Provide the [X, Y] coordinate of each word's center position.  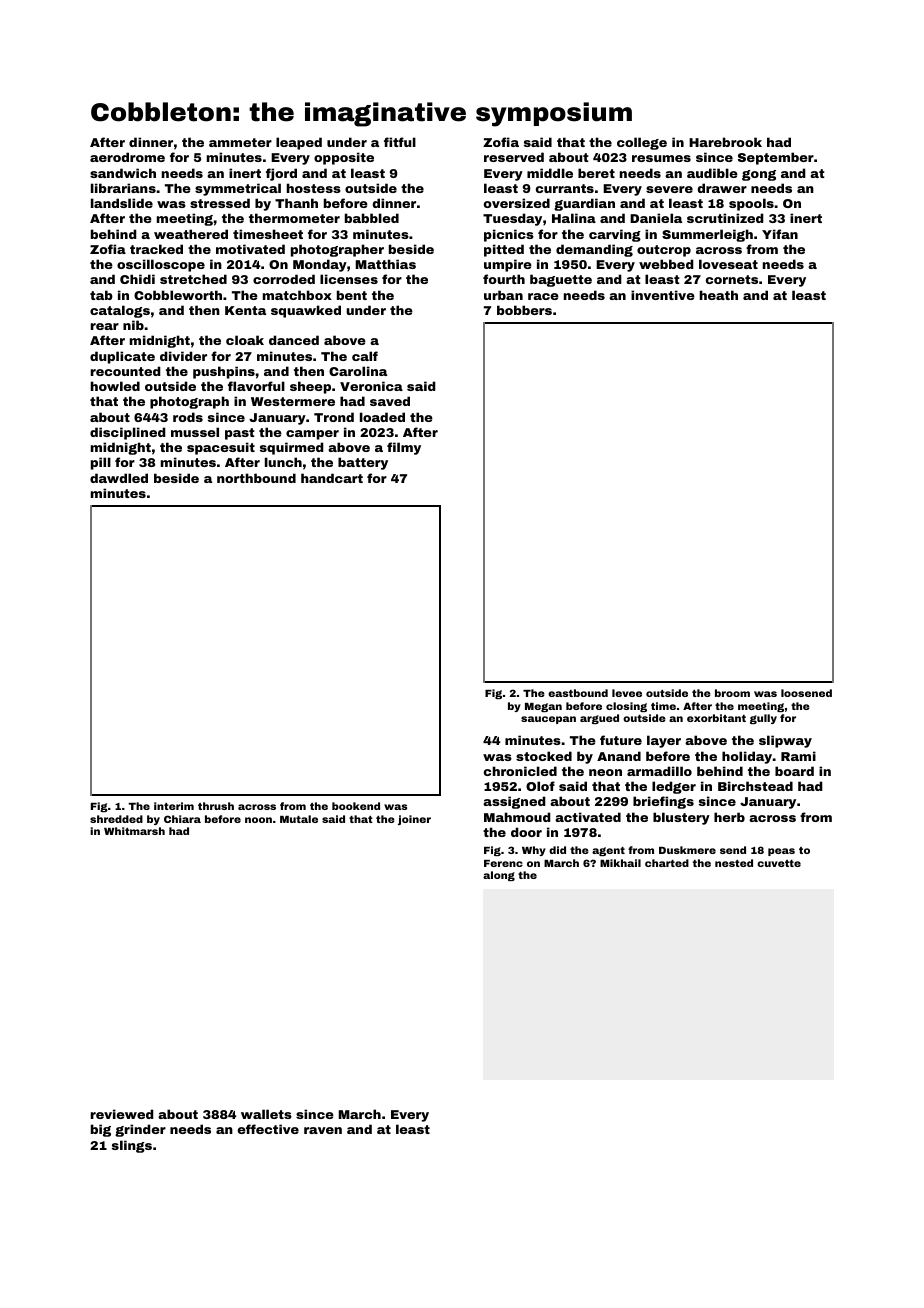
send [733, 850]
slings [132, 1146]
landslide [122, 203]
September [776, 158]
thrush [216, 806]
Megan [543, 707]
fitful [400, 142]
